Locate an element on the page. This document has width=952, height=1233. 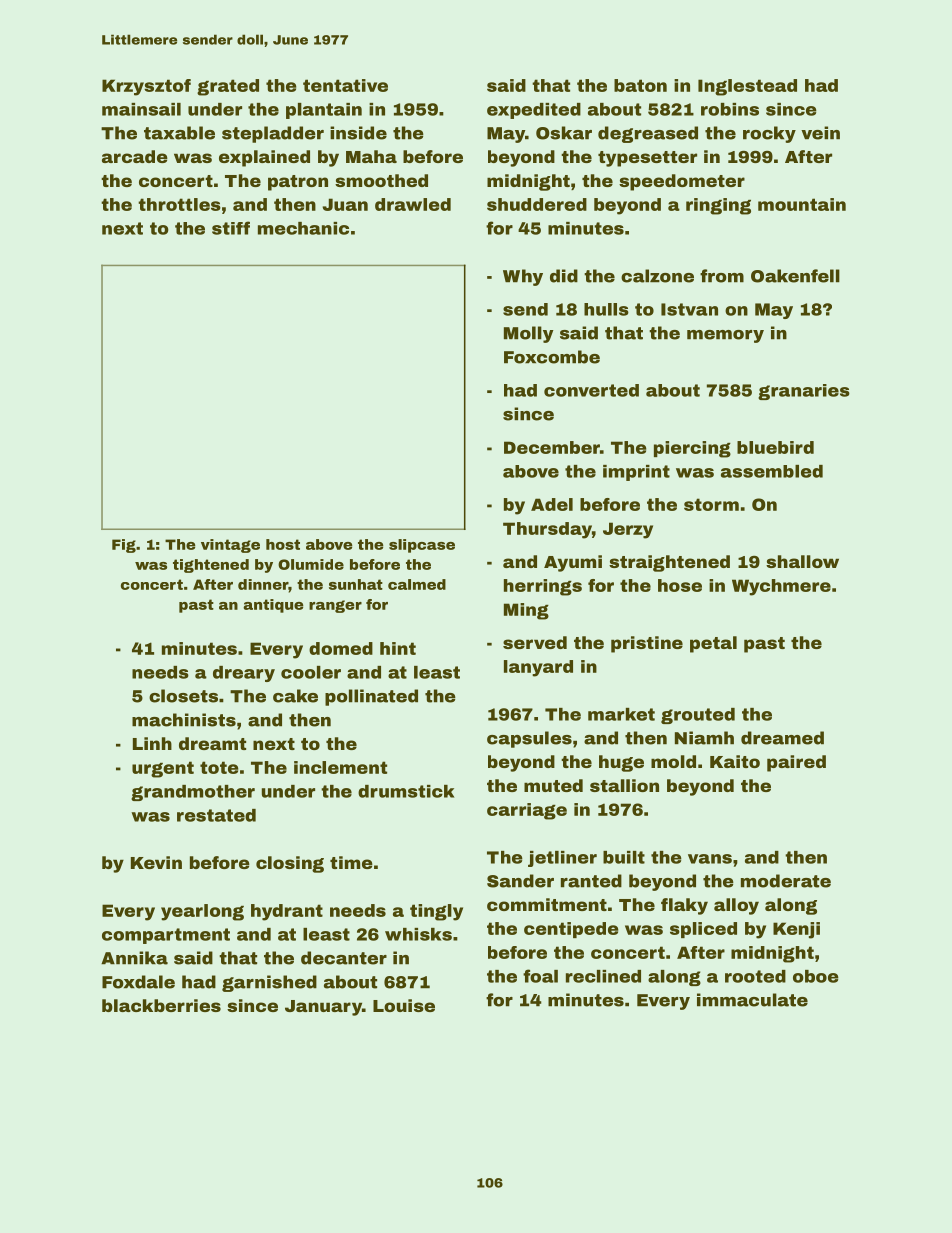
calmed is located at coordinates (417, 584).
